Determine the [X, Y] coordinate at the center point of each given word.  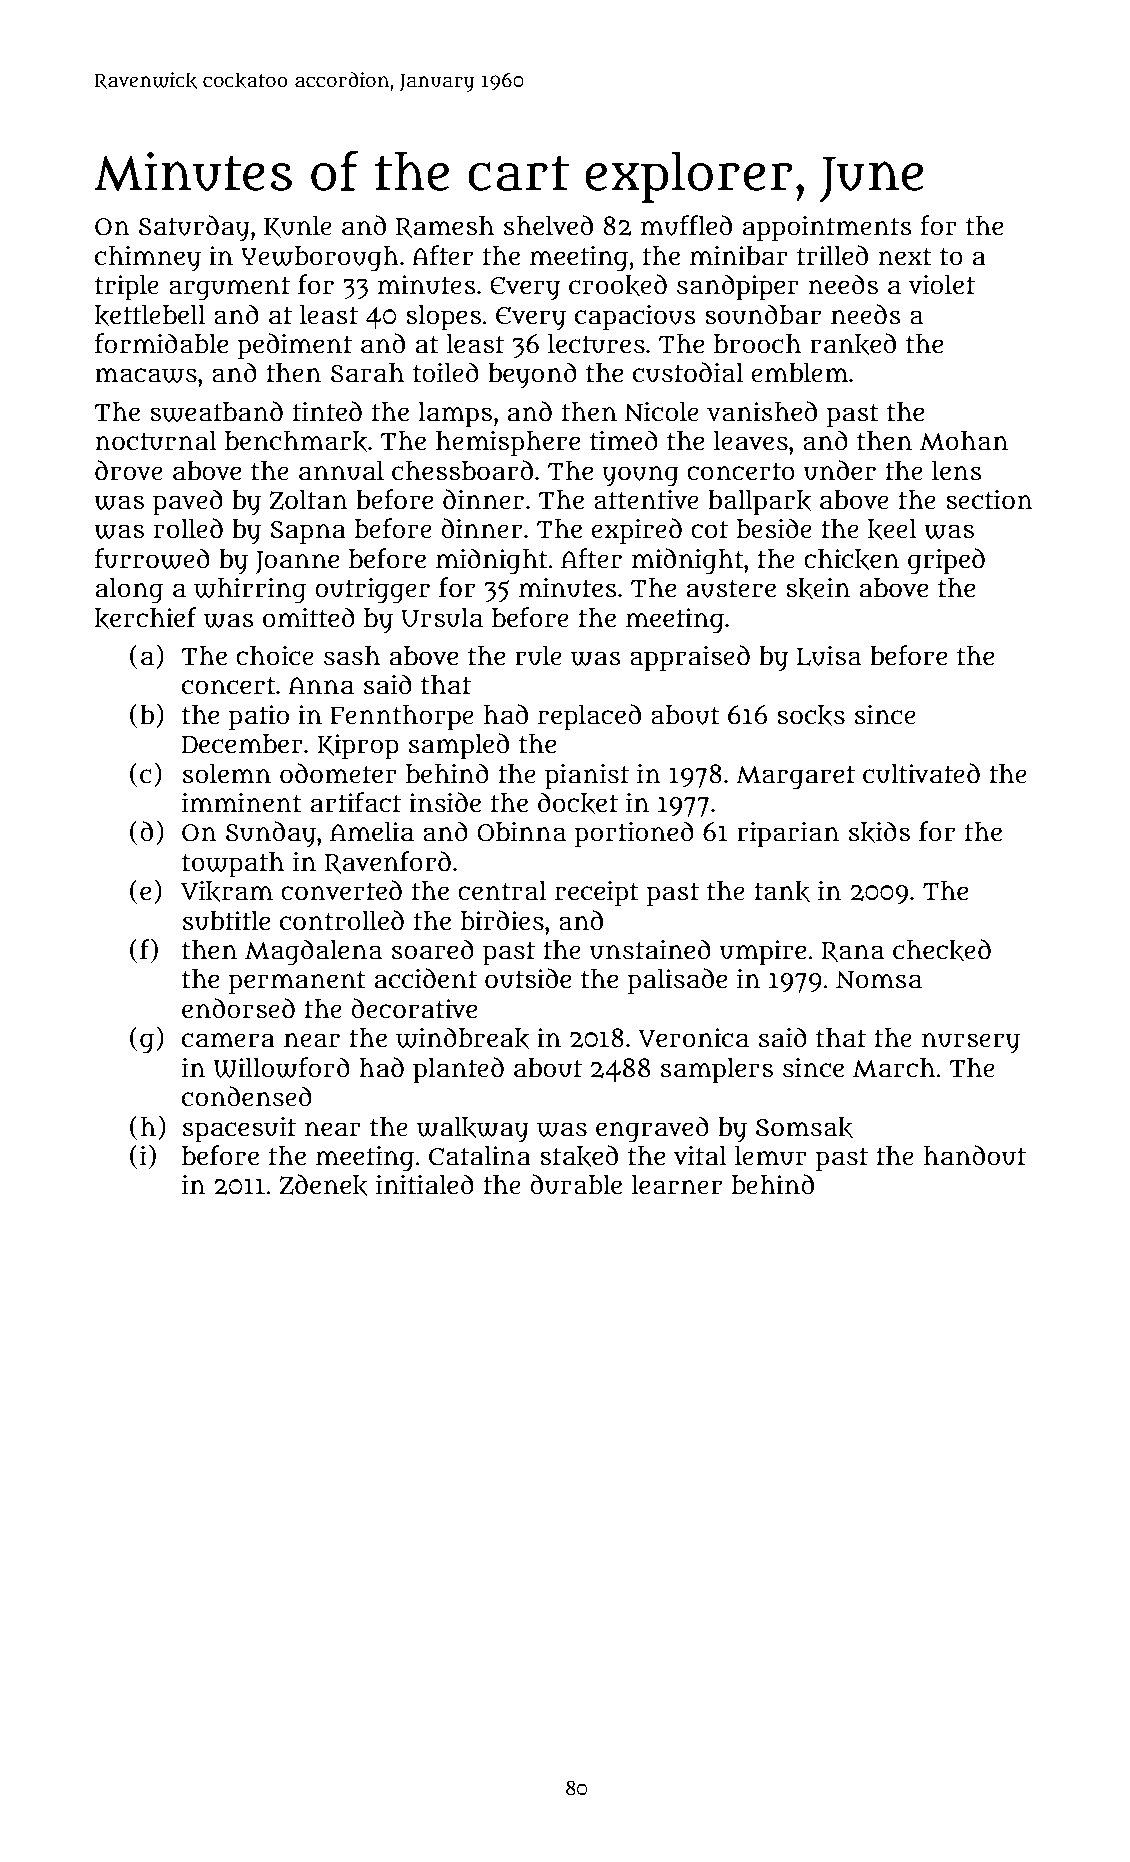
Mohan [964, 441]
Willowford [282, 1067]
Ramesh [445, 227]
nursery [971, 1043]
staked [579, 1156]
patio [258, 718]
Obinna [521, 832]
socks [811, 715]
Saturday [194, 228]
